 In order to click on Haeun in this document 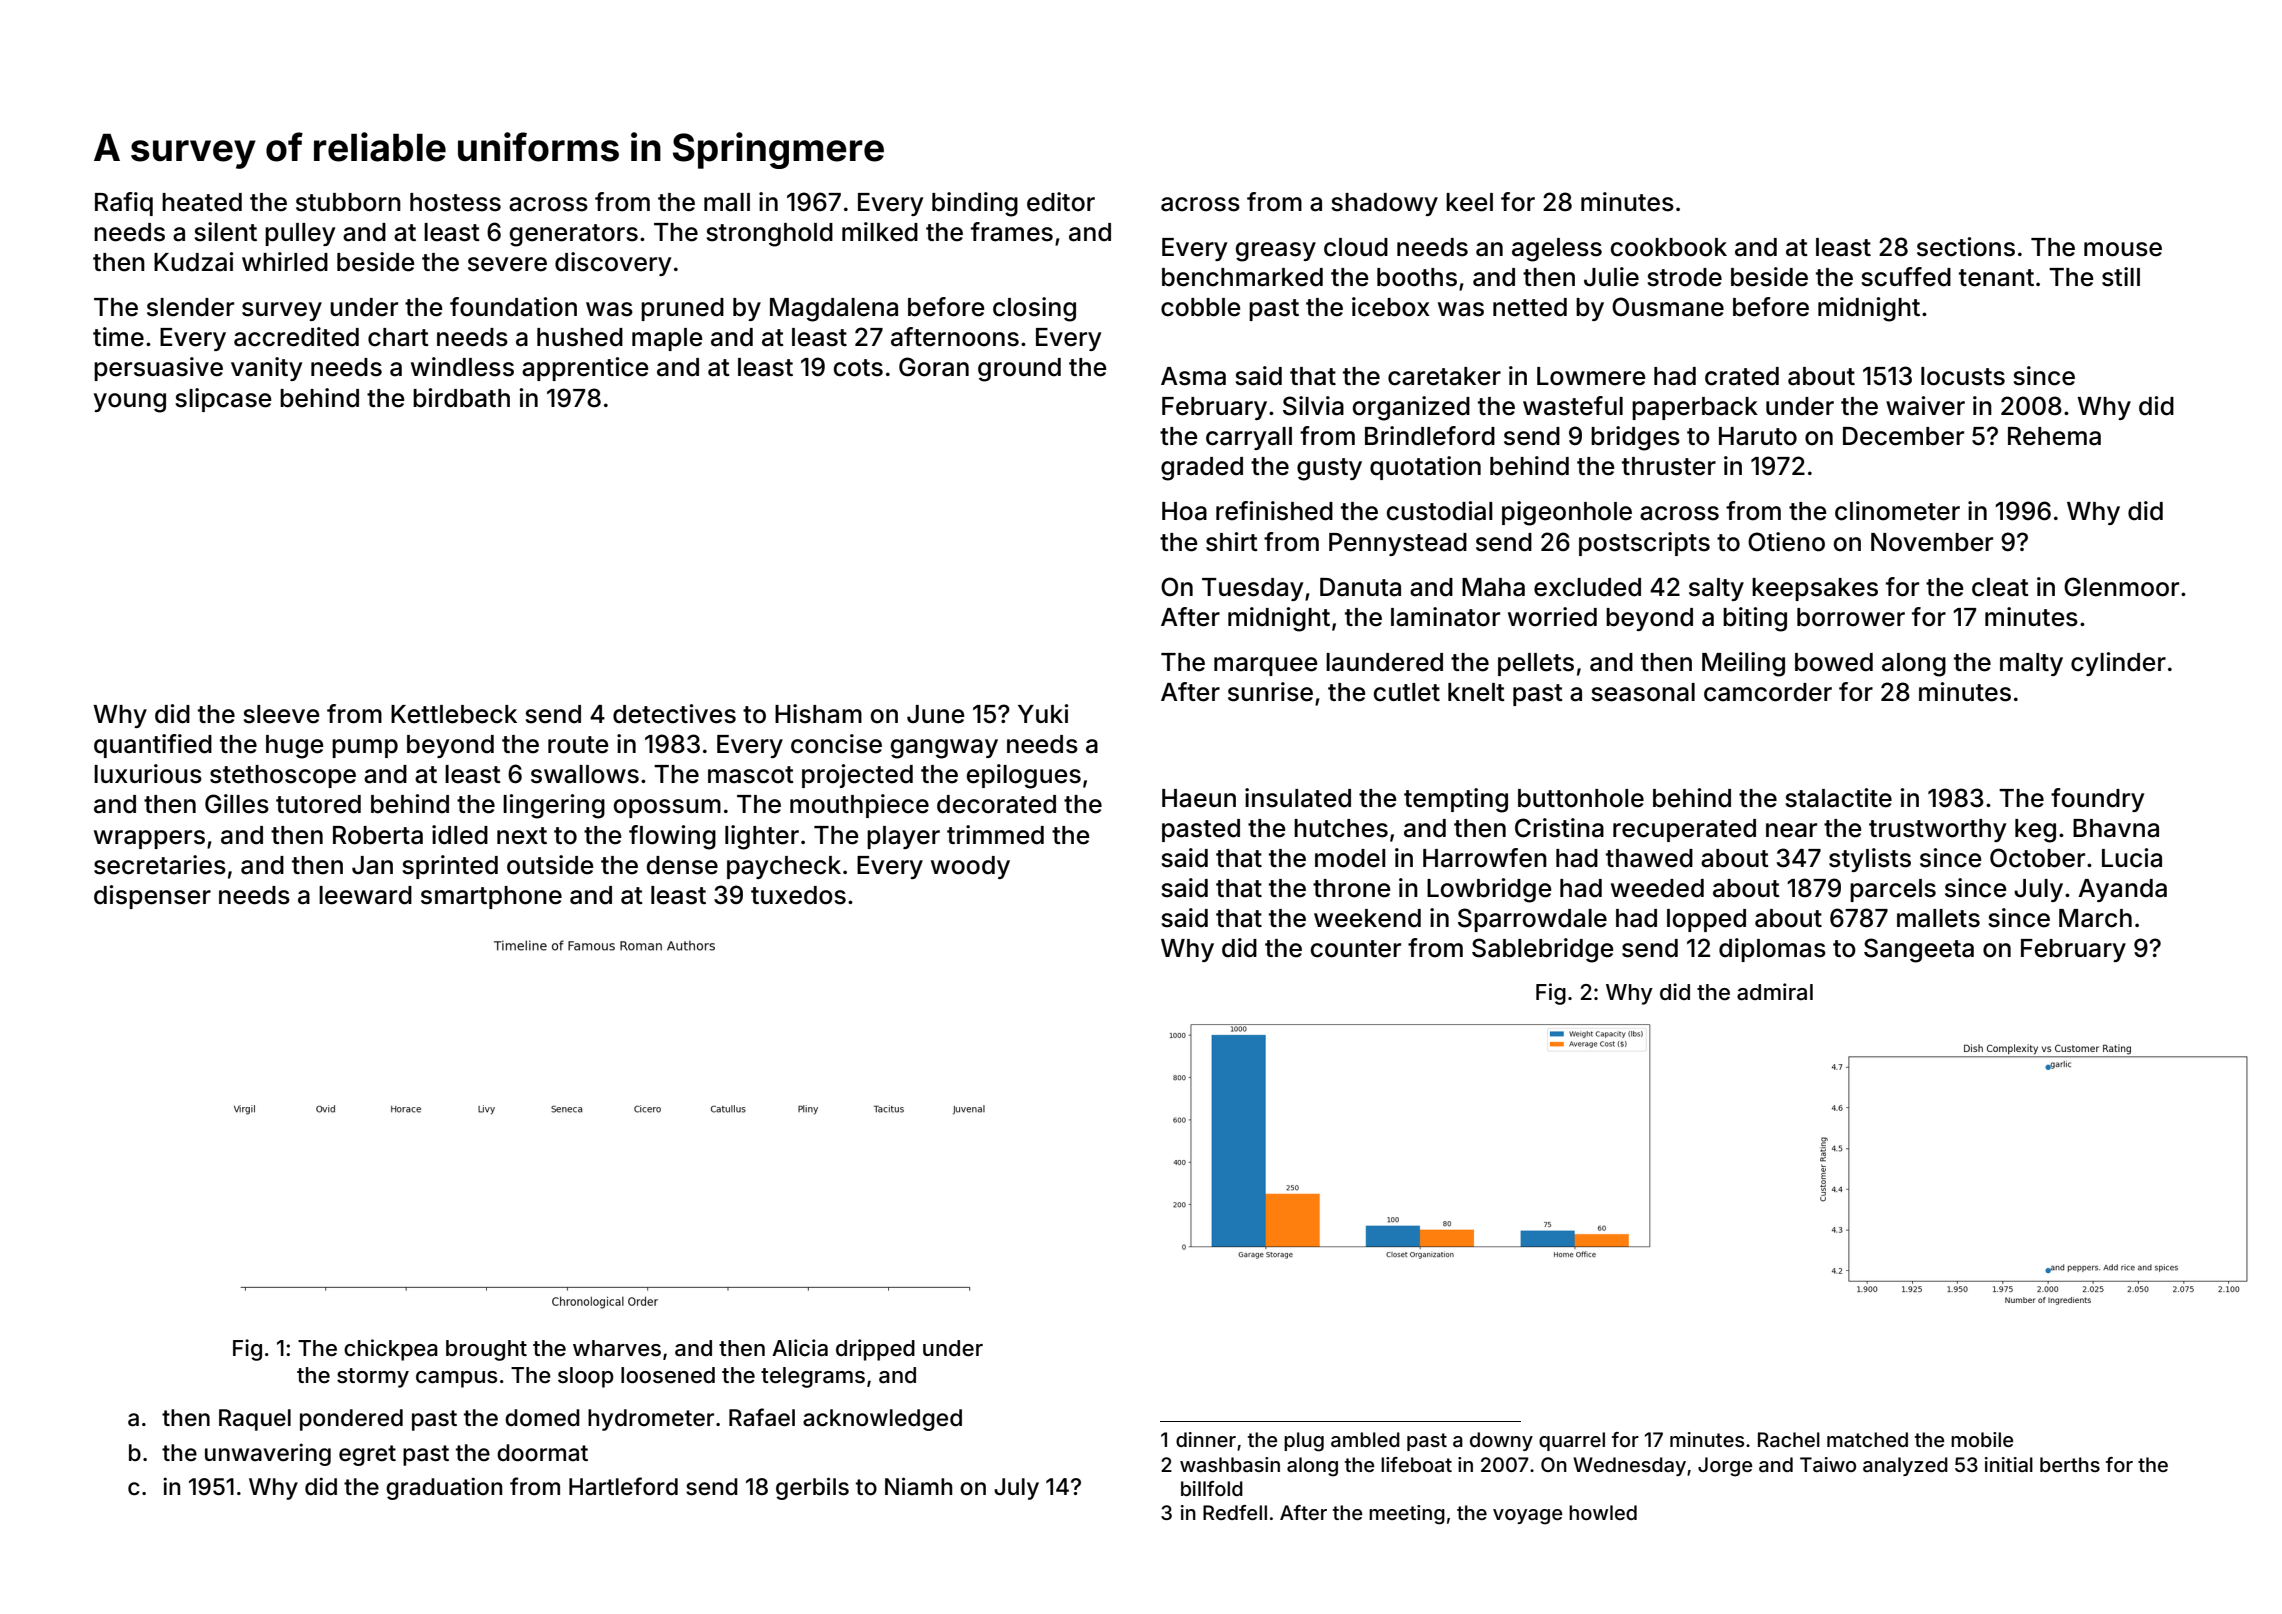, I will do `click(1199, 798)`.
